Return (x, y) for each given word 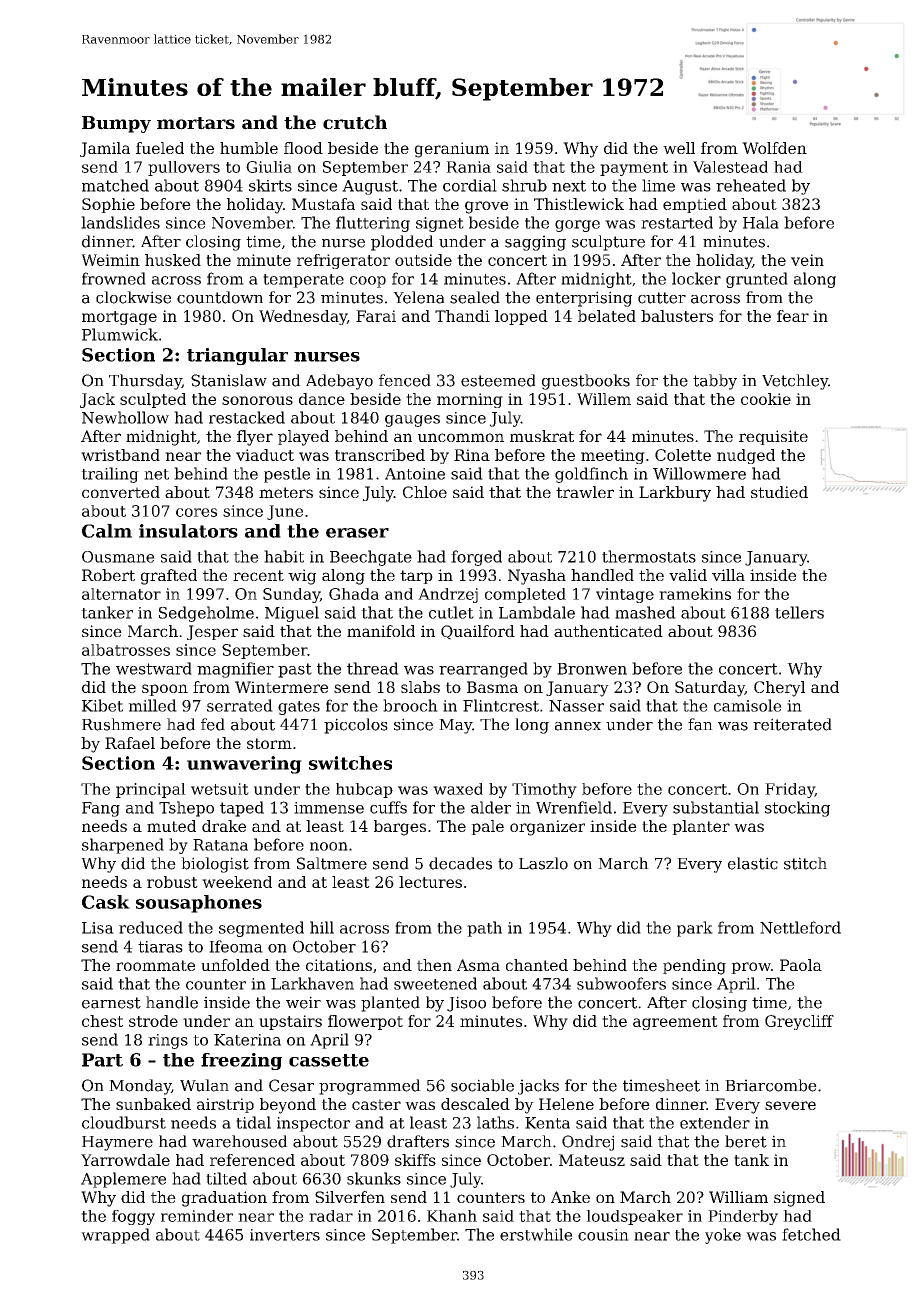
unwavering (244, 765)
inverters (285, 1235)
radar (331, 1216)
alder (491, 807)
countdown (220, 297)
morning (470, 400)
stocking (797, 809)
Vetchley (795, 382)
